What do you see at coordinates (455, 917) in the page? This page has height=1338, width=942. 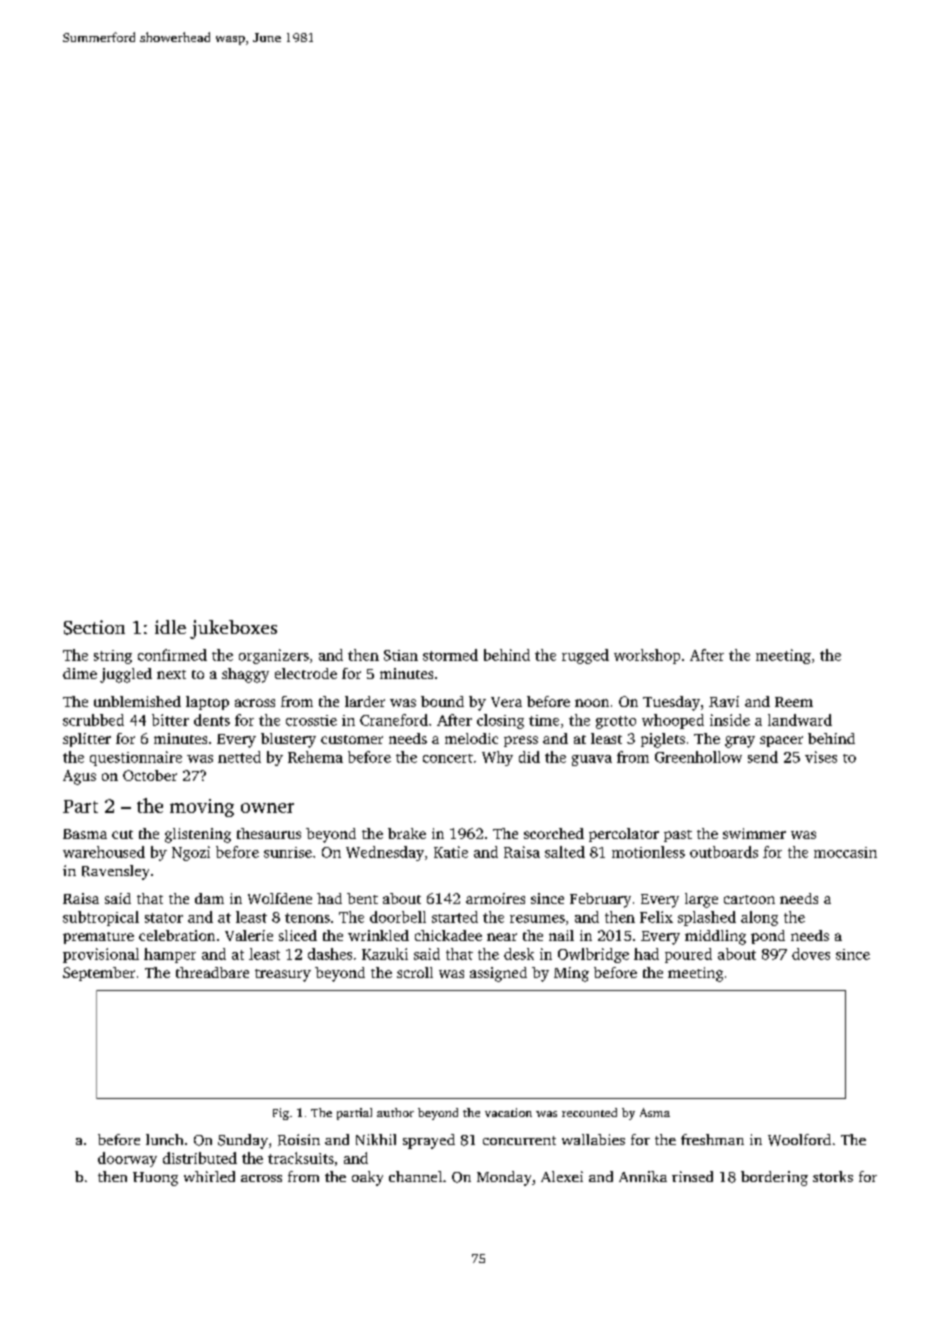 I see `started` at bounding box center [455, 917].
